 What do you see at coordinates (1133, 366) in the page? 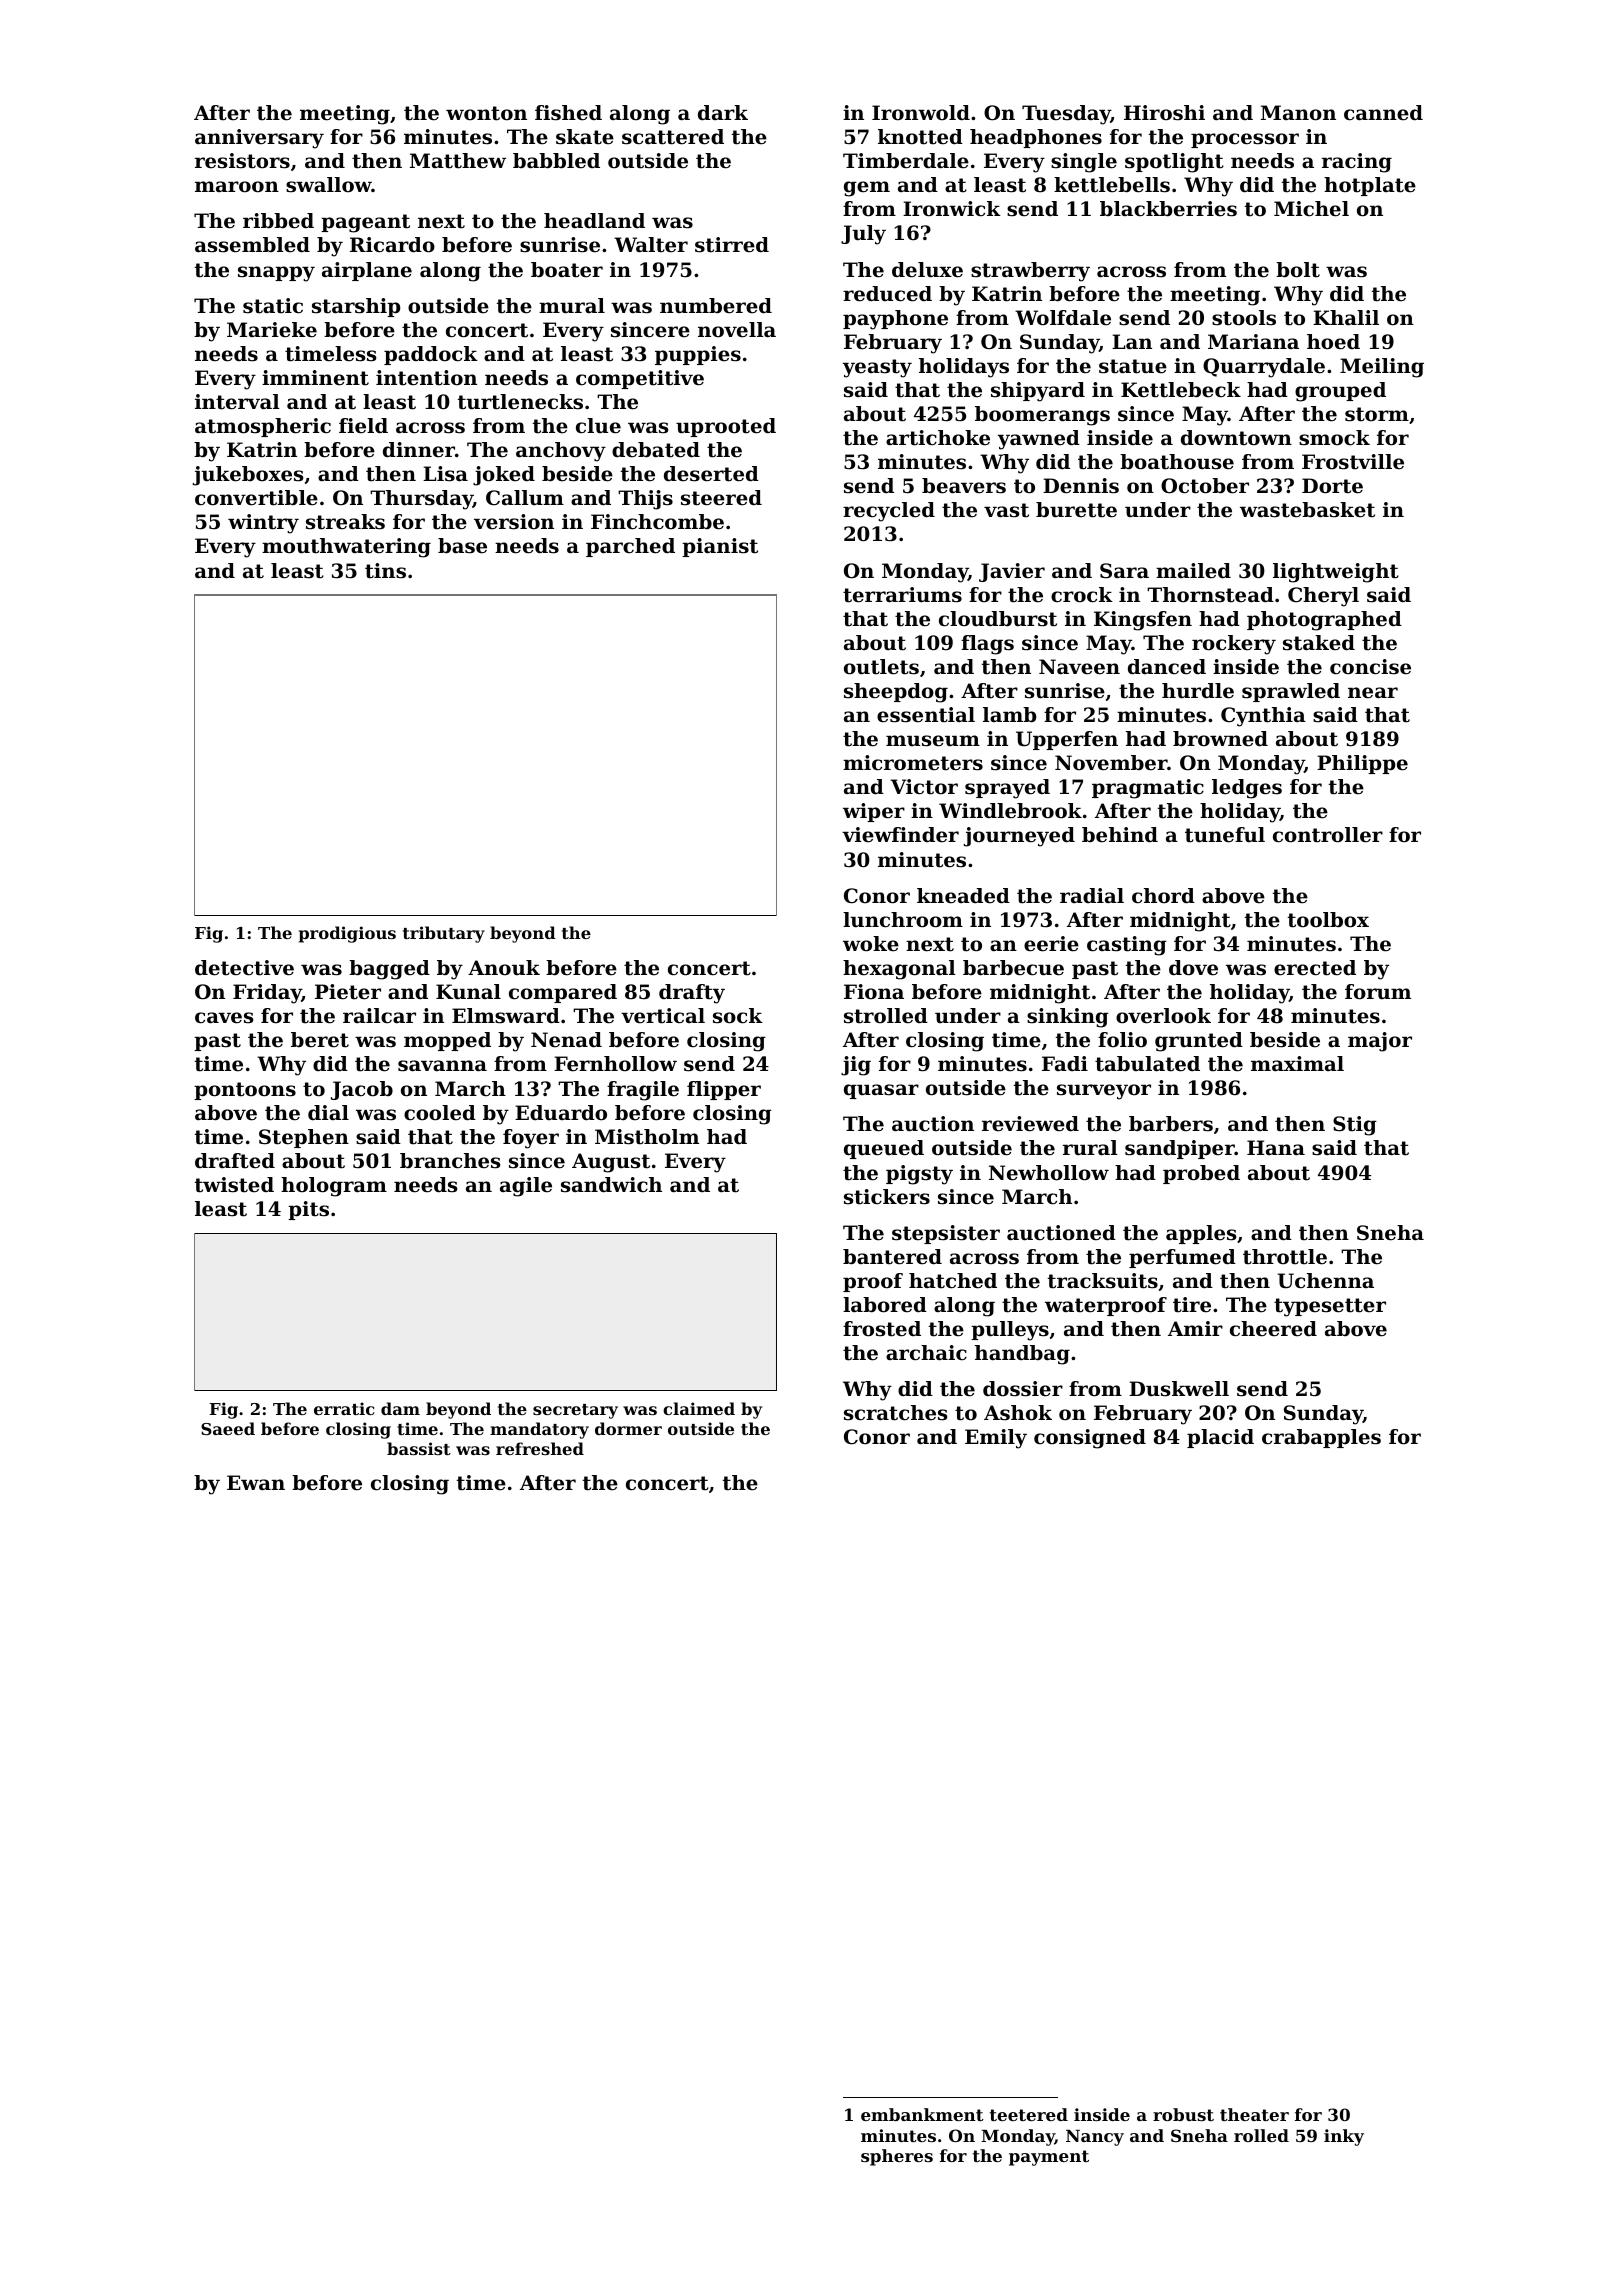
I see `statue` at bounding box center [1133, 366].
